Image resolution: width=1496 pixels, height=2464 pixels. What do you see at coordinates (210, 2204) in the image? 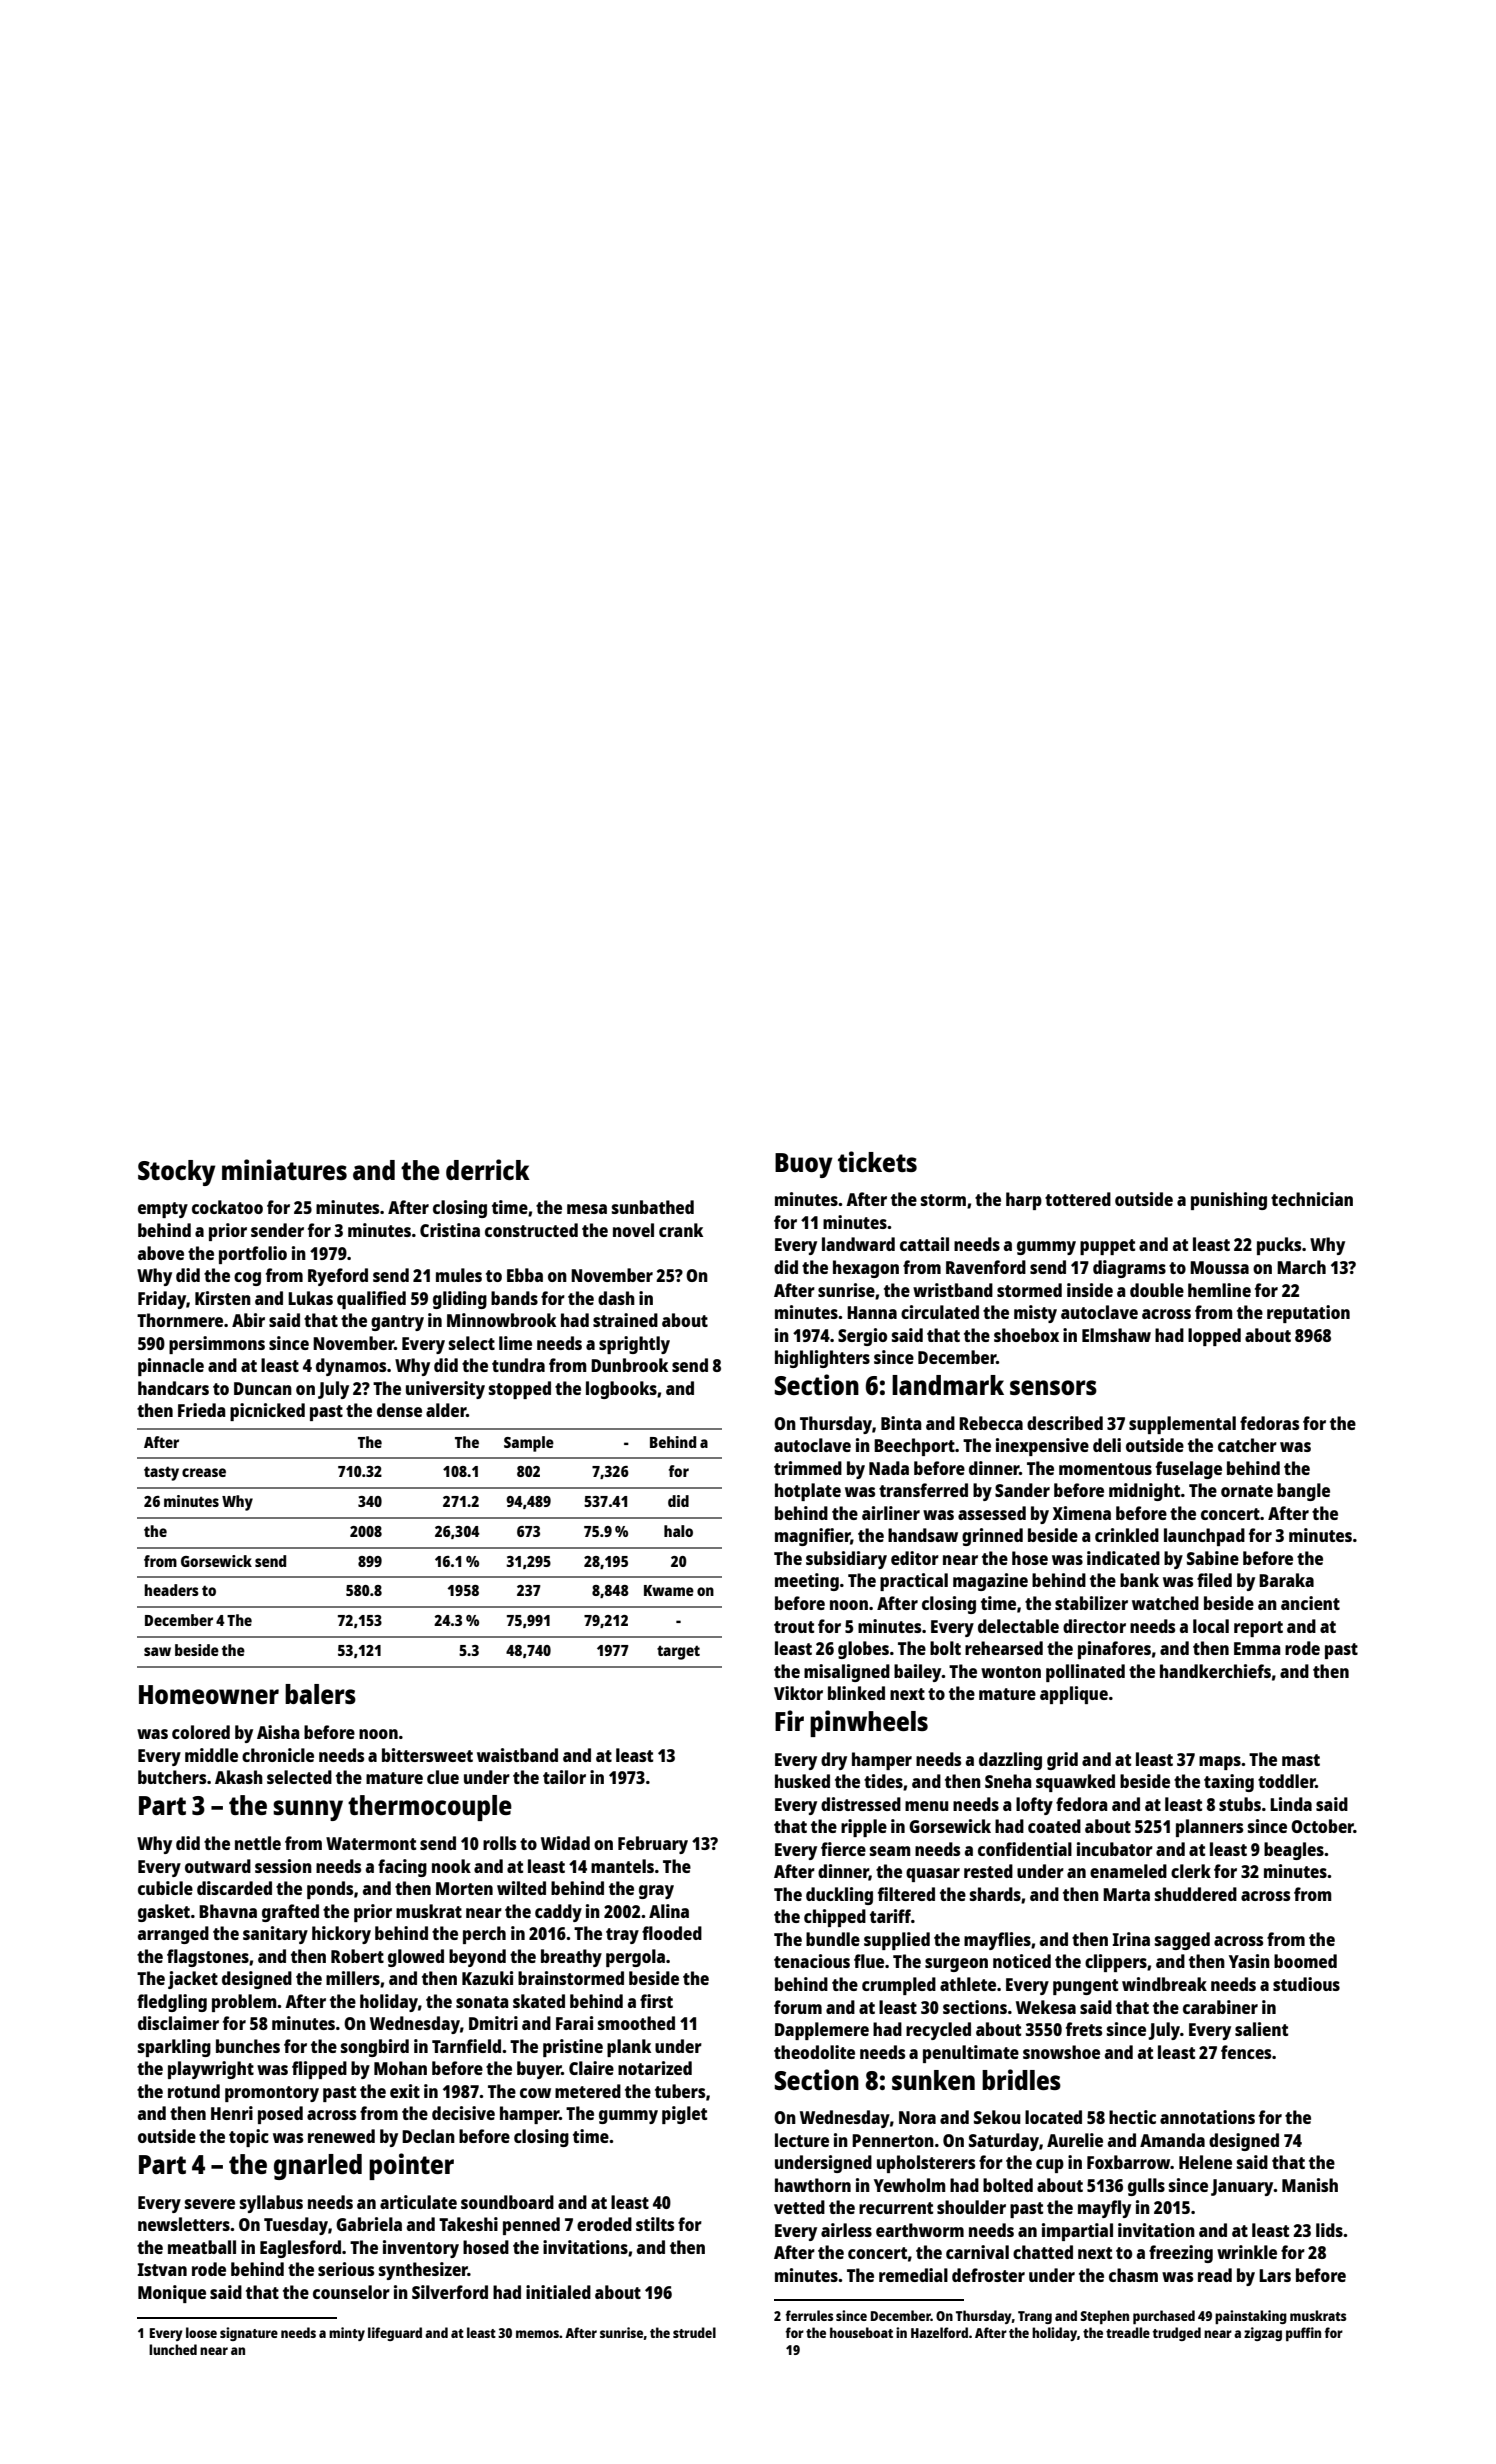
I see `severe` at bounding box center [210, 2204].
